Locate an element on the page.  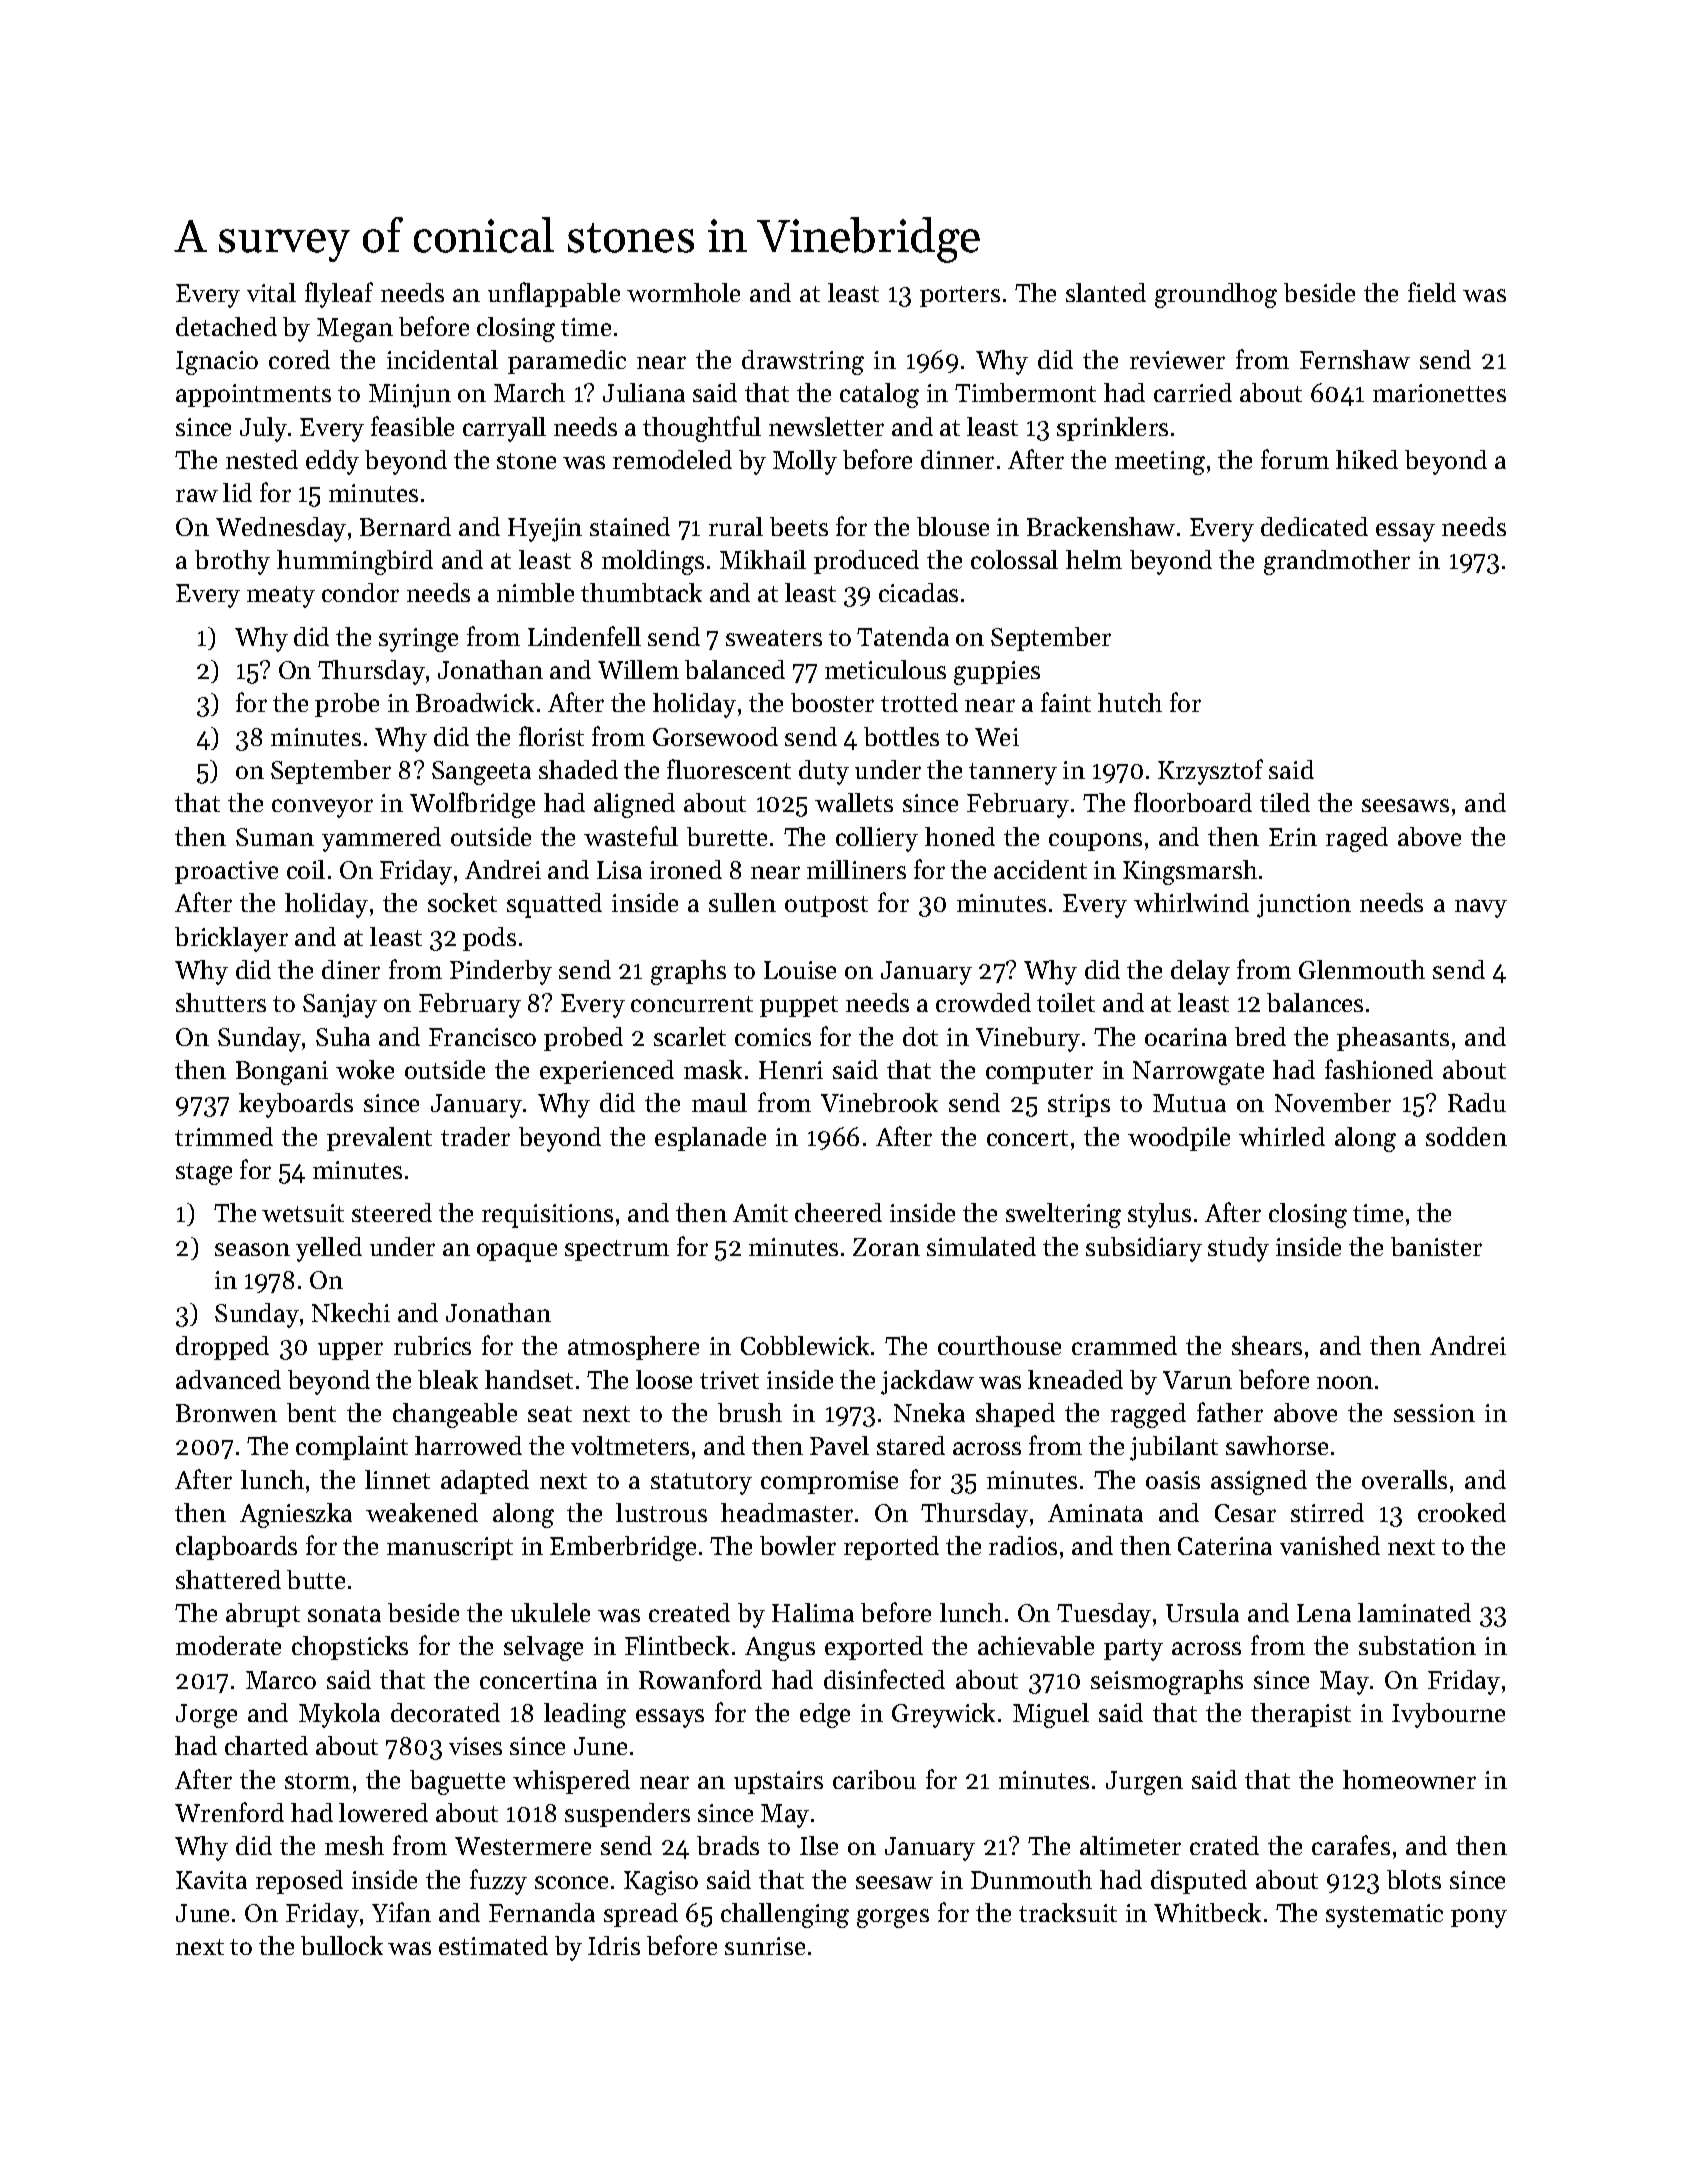
Radu is located at coordinates (1477, 1102).
